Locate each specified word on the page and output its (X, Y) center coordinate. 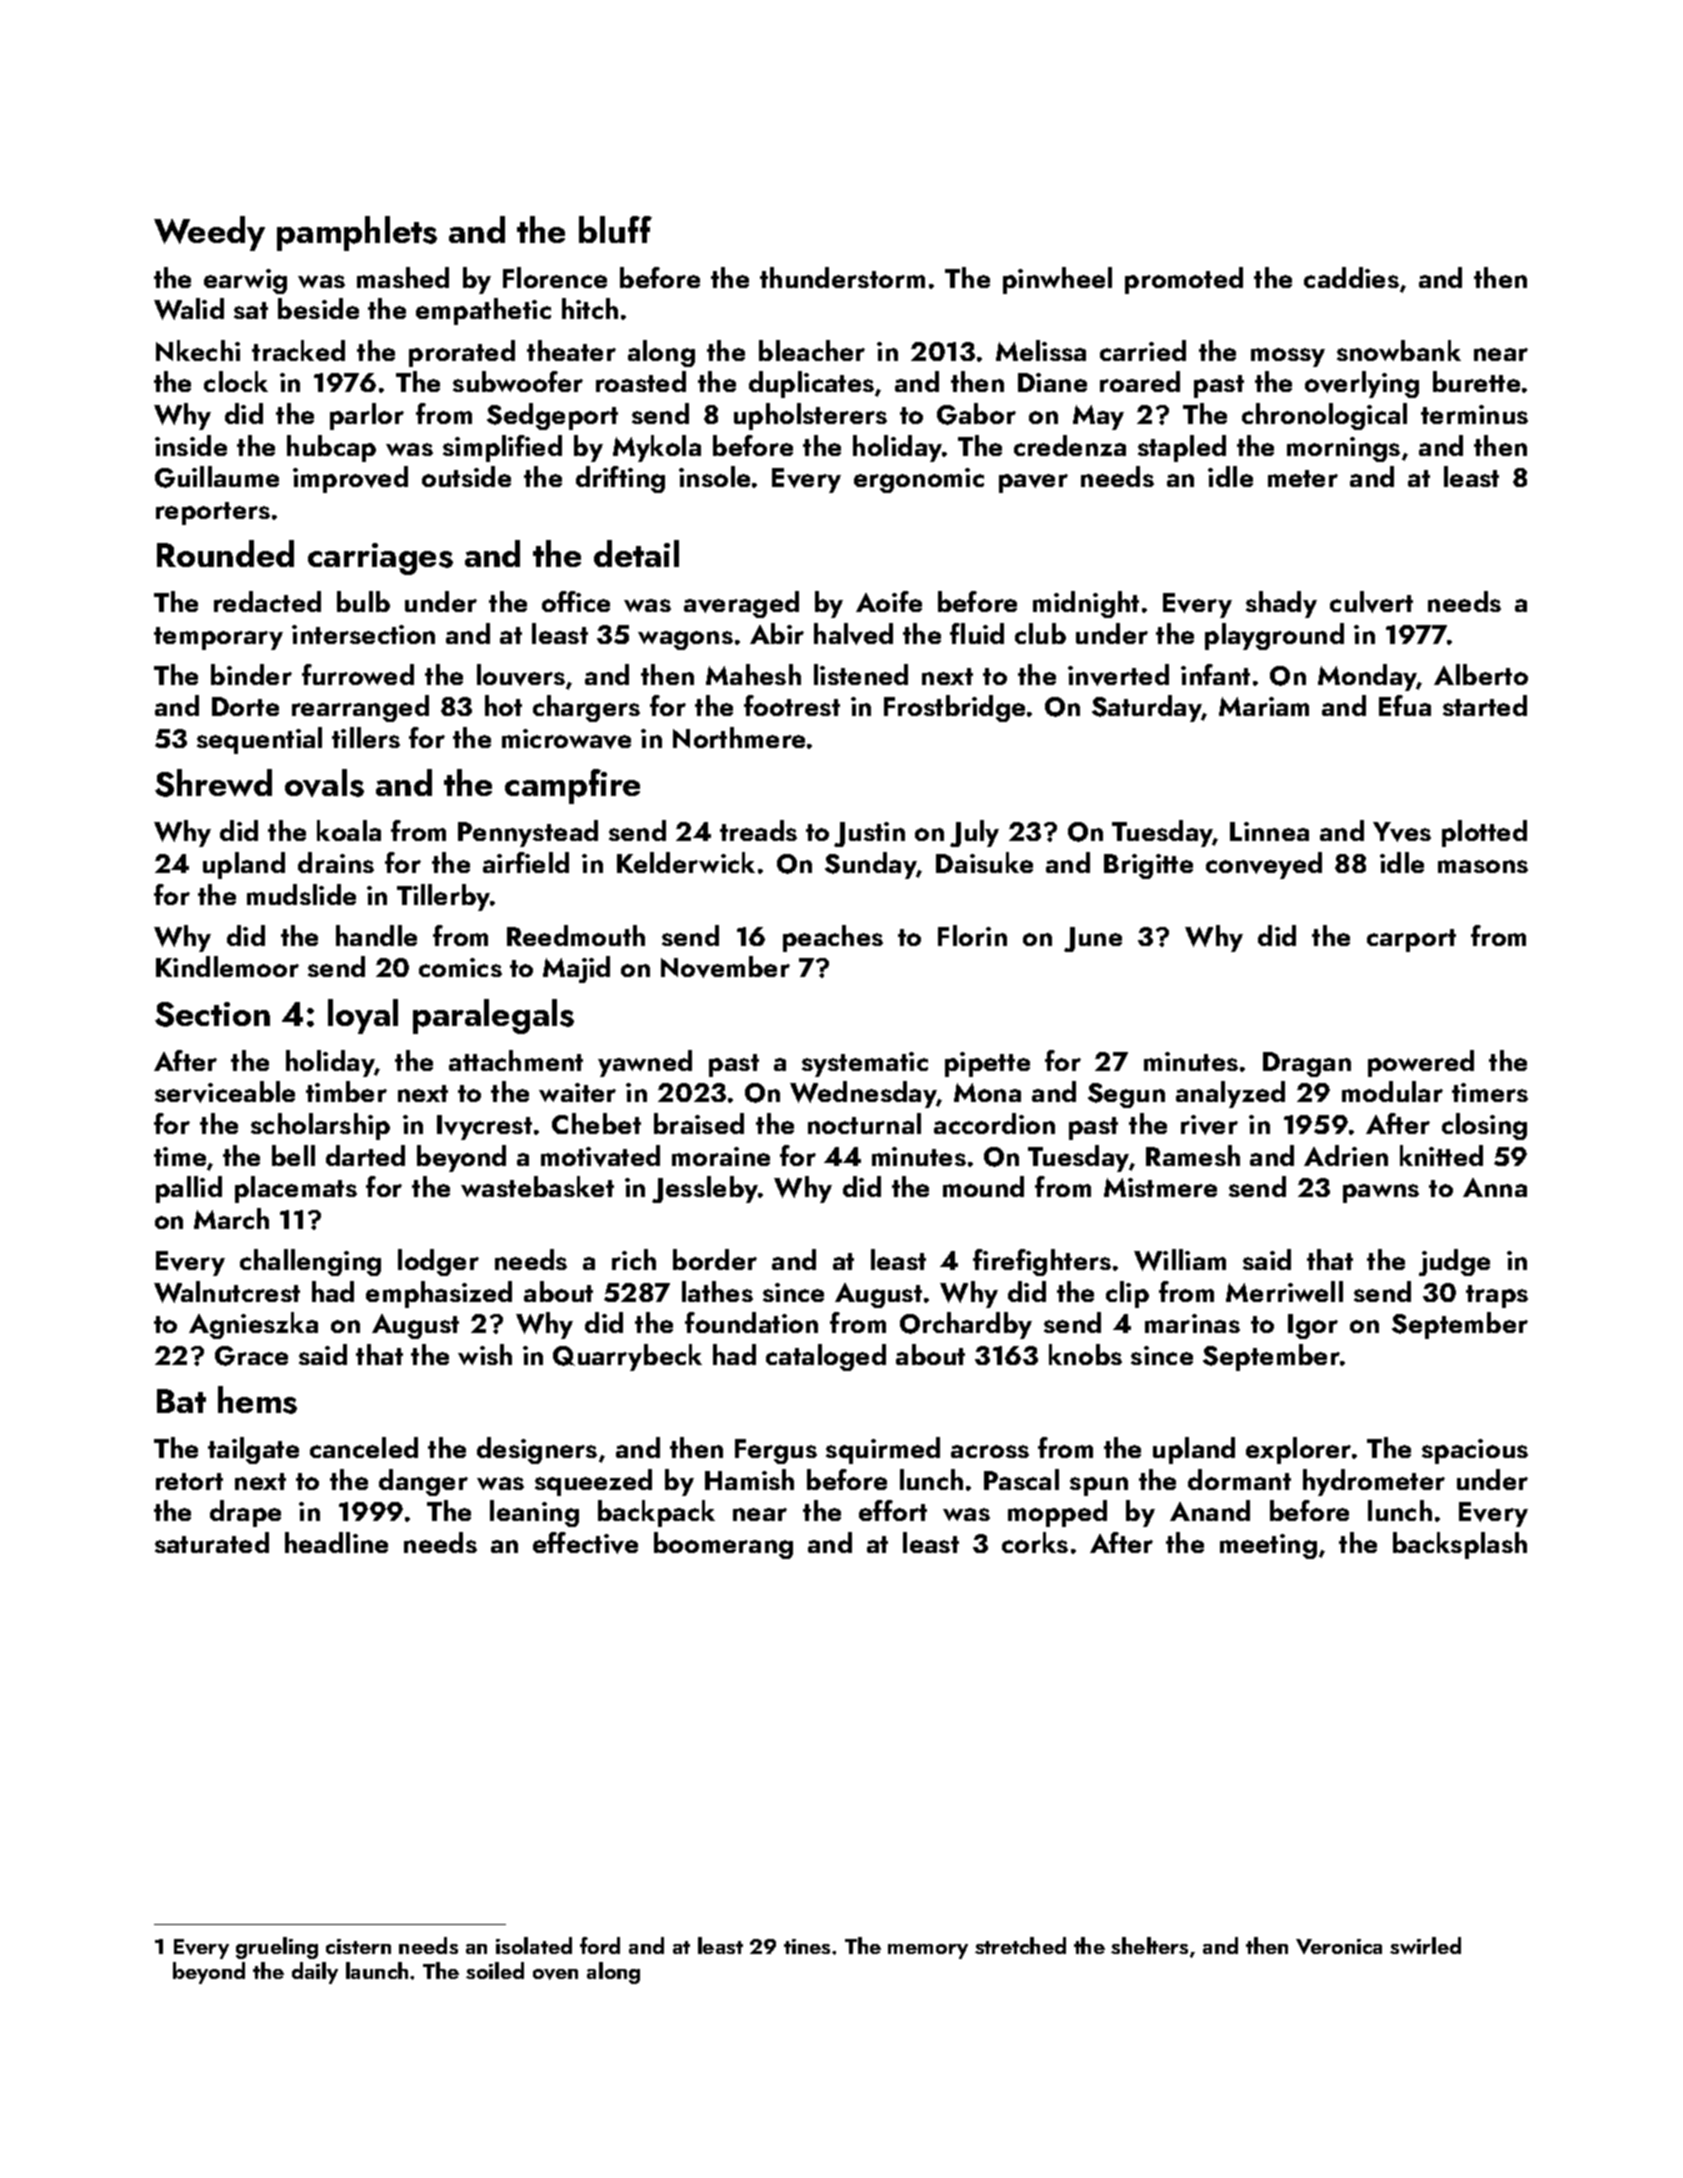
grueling (277, 1948)
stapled (1182, 448)
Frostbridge (954, 708)
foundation (751, 1322)
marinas (1192, 1323)
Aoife (889, 601)
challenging (310, 1262)
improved (350, 479)
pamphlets (357, 233)
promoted (1184, 280)
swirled (1425, 1945)
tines (807, 1946)
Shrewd (213, 783)
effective (585, 1543)
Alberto (1481, 674)
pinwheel (1057, 280)
